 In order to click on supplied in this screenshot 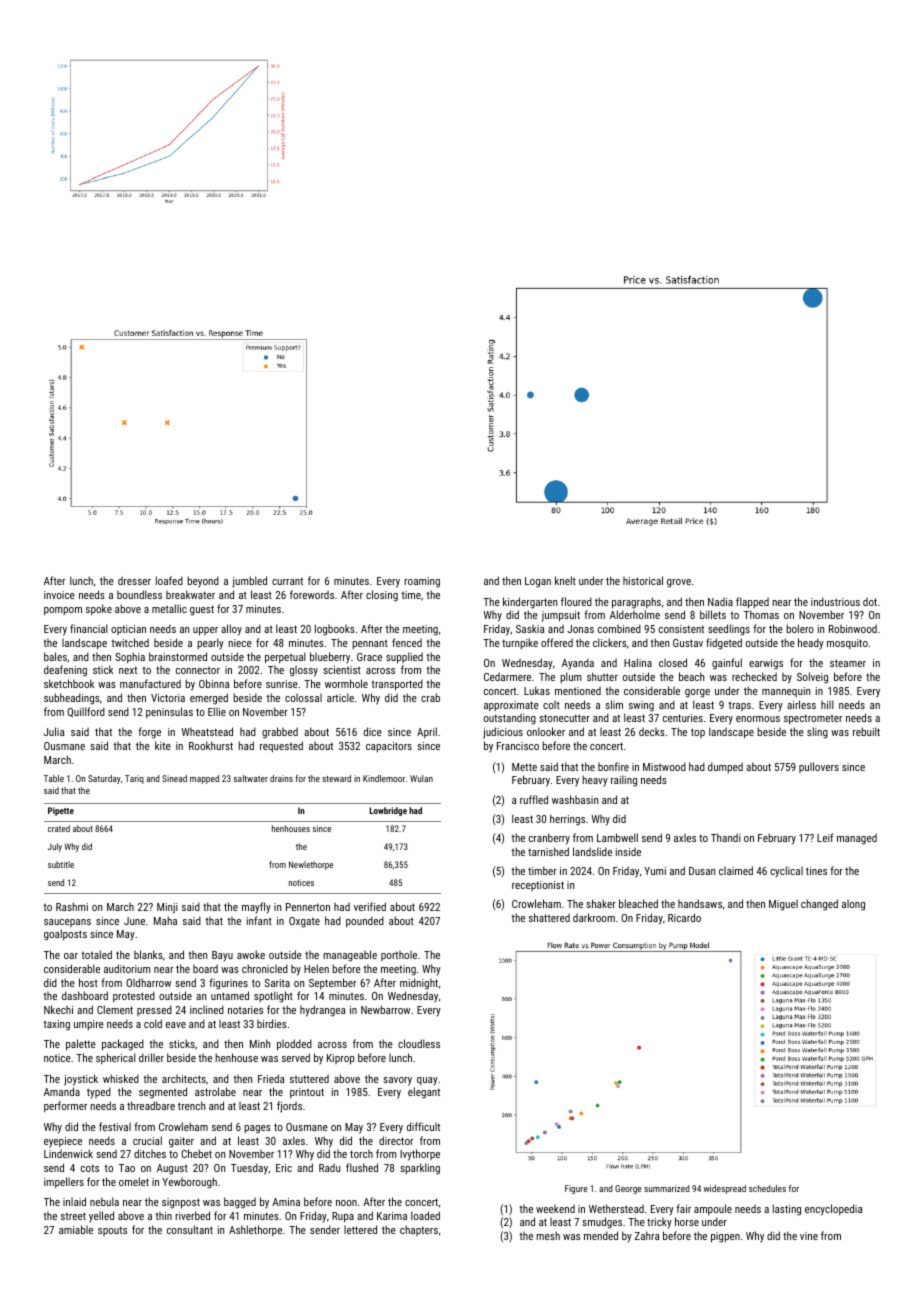, I will do `click(404, 658)`.
